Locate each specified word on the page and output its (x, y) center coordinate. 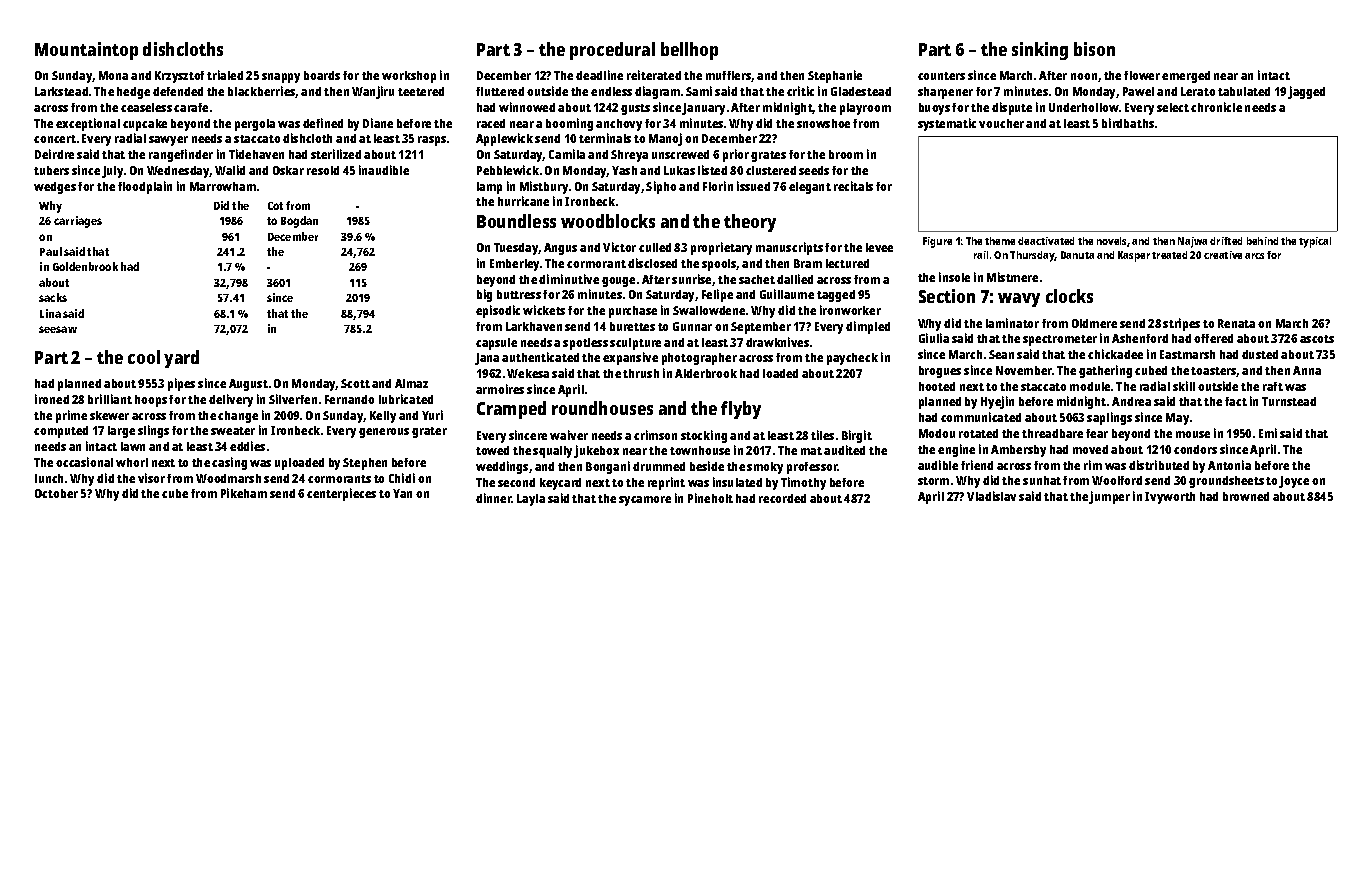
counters (941, 76)
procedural (612, 51)
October (56, 493)
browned (1246, 496)
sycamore (645, 501)
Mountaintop (86, 51)
